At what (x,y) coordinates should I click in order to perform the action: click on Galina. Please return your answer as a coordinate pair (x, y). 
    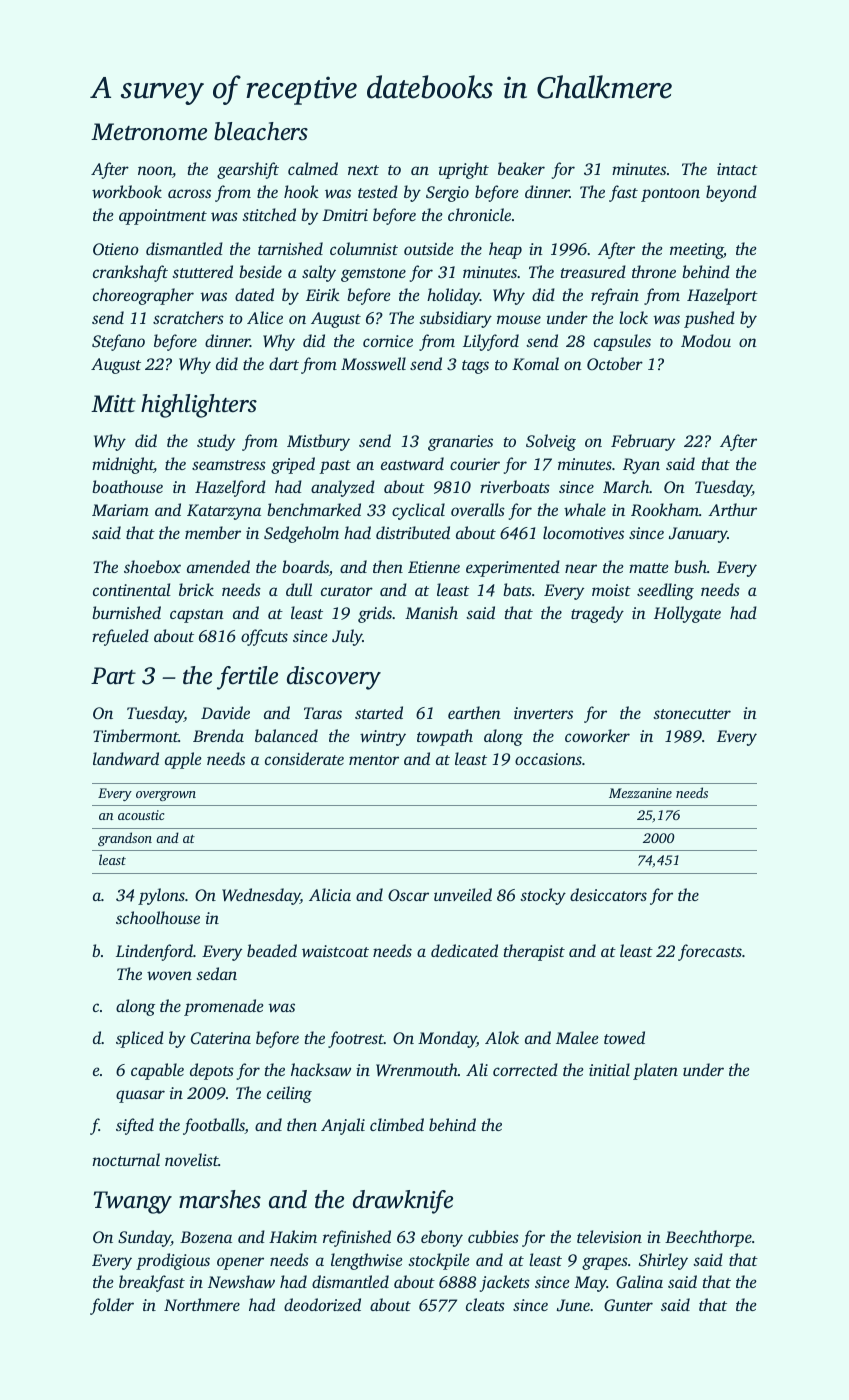
    Looking at the image, I should click on (639, 1282).
